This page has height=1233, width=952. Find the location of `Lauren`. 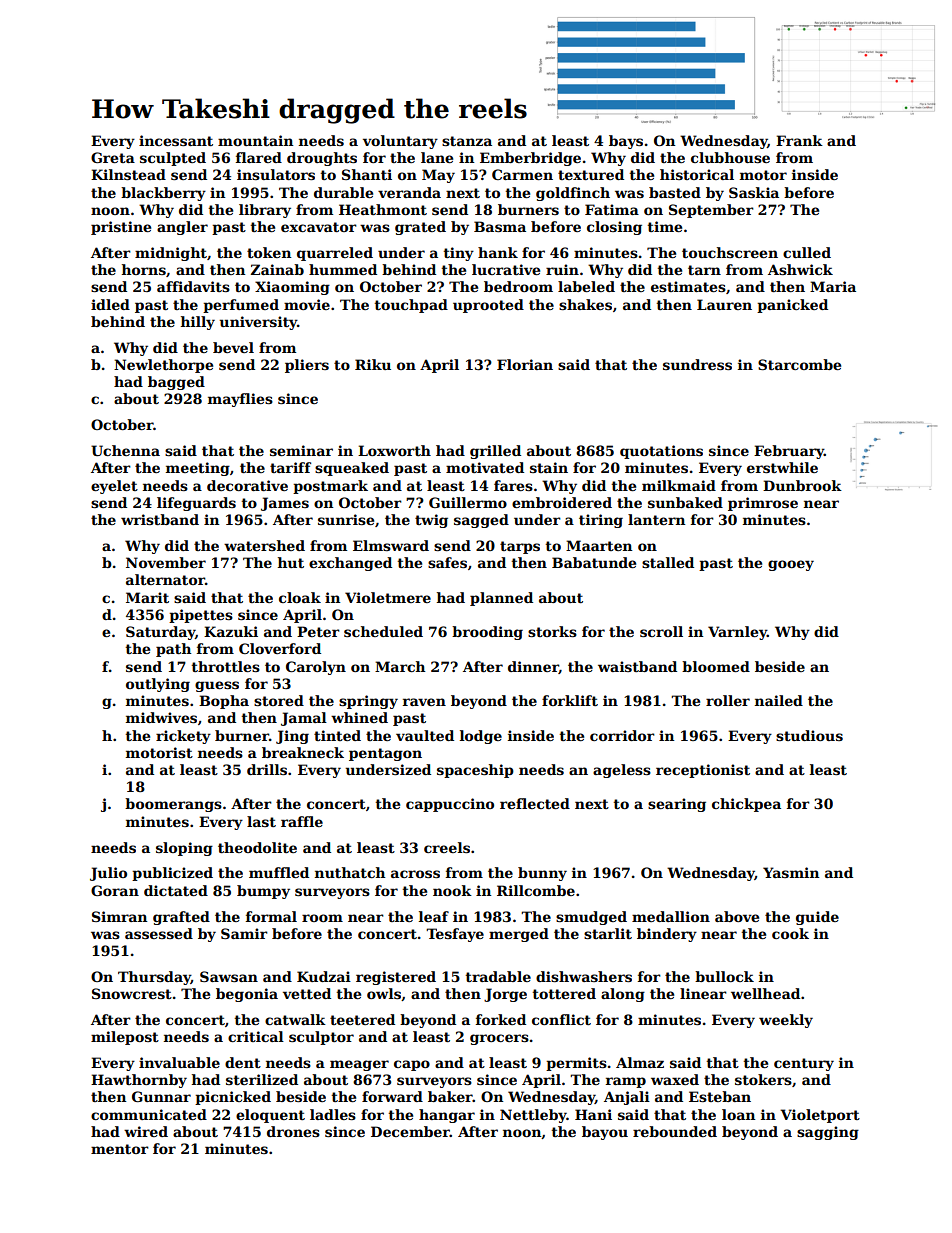

Lauren is located at coordinates (724, 304).
